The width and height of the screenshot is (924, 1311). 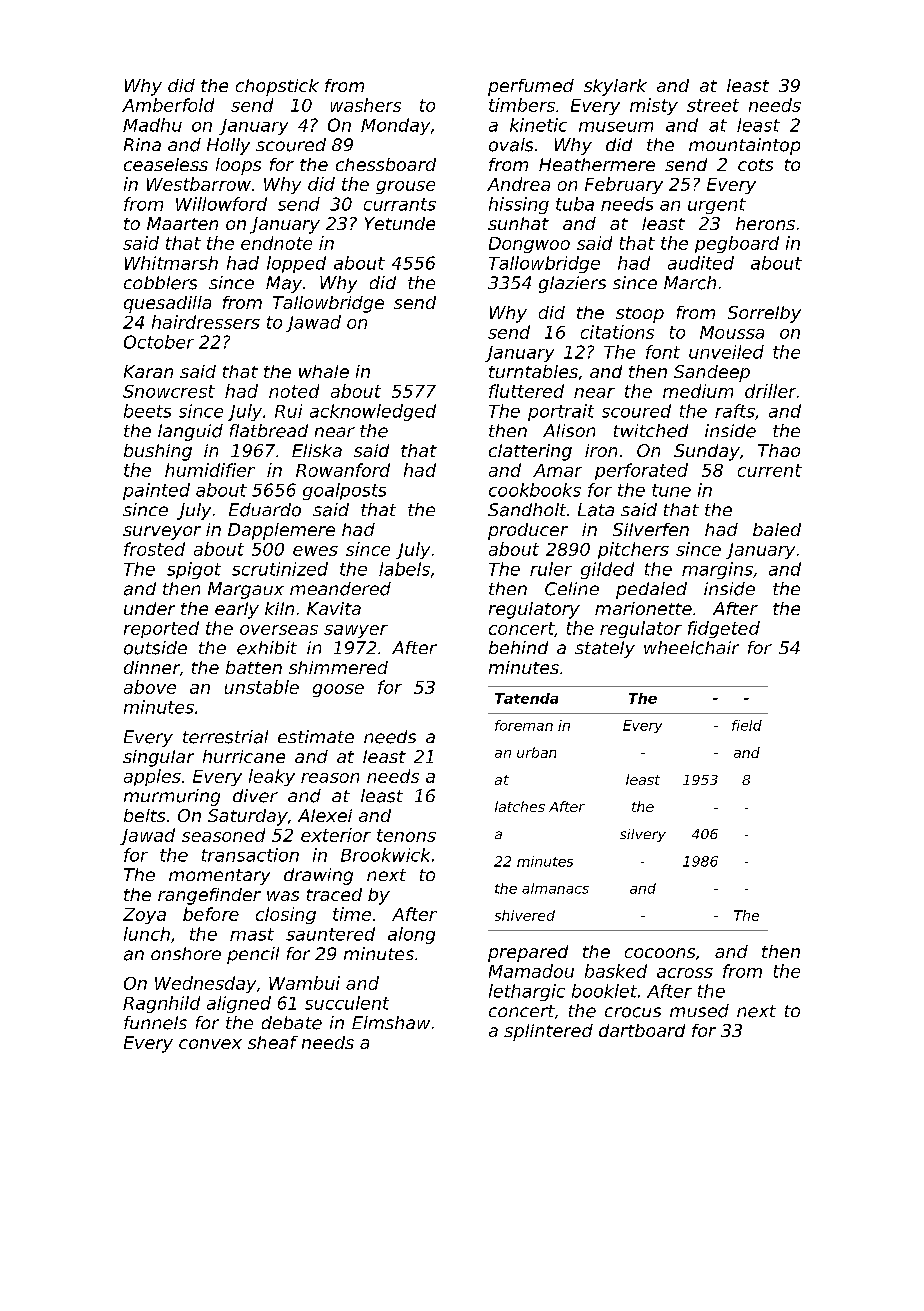 I want to click on turntables, so click(x=533, y=371).
